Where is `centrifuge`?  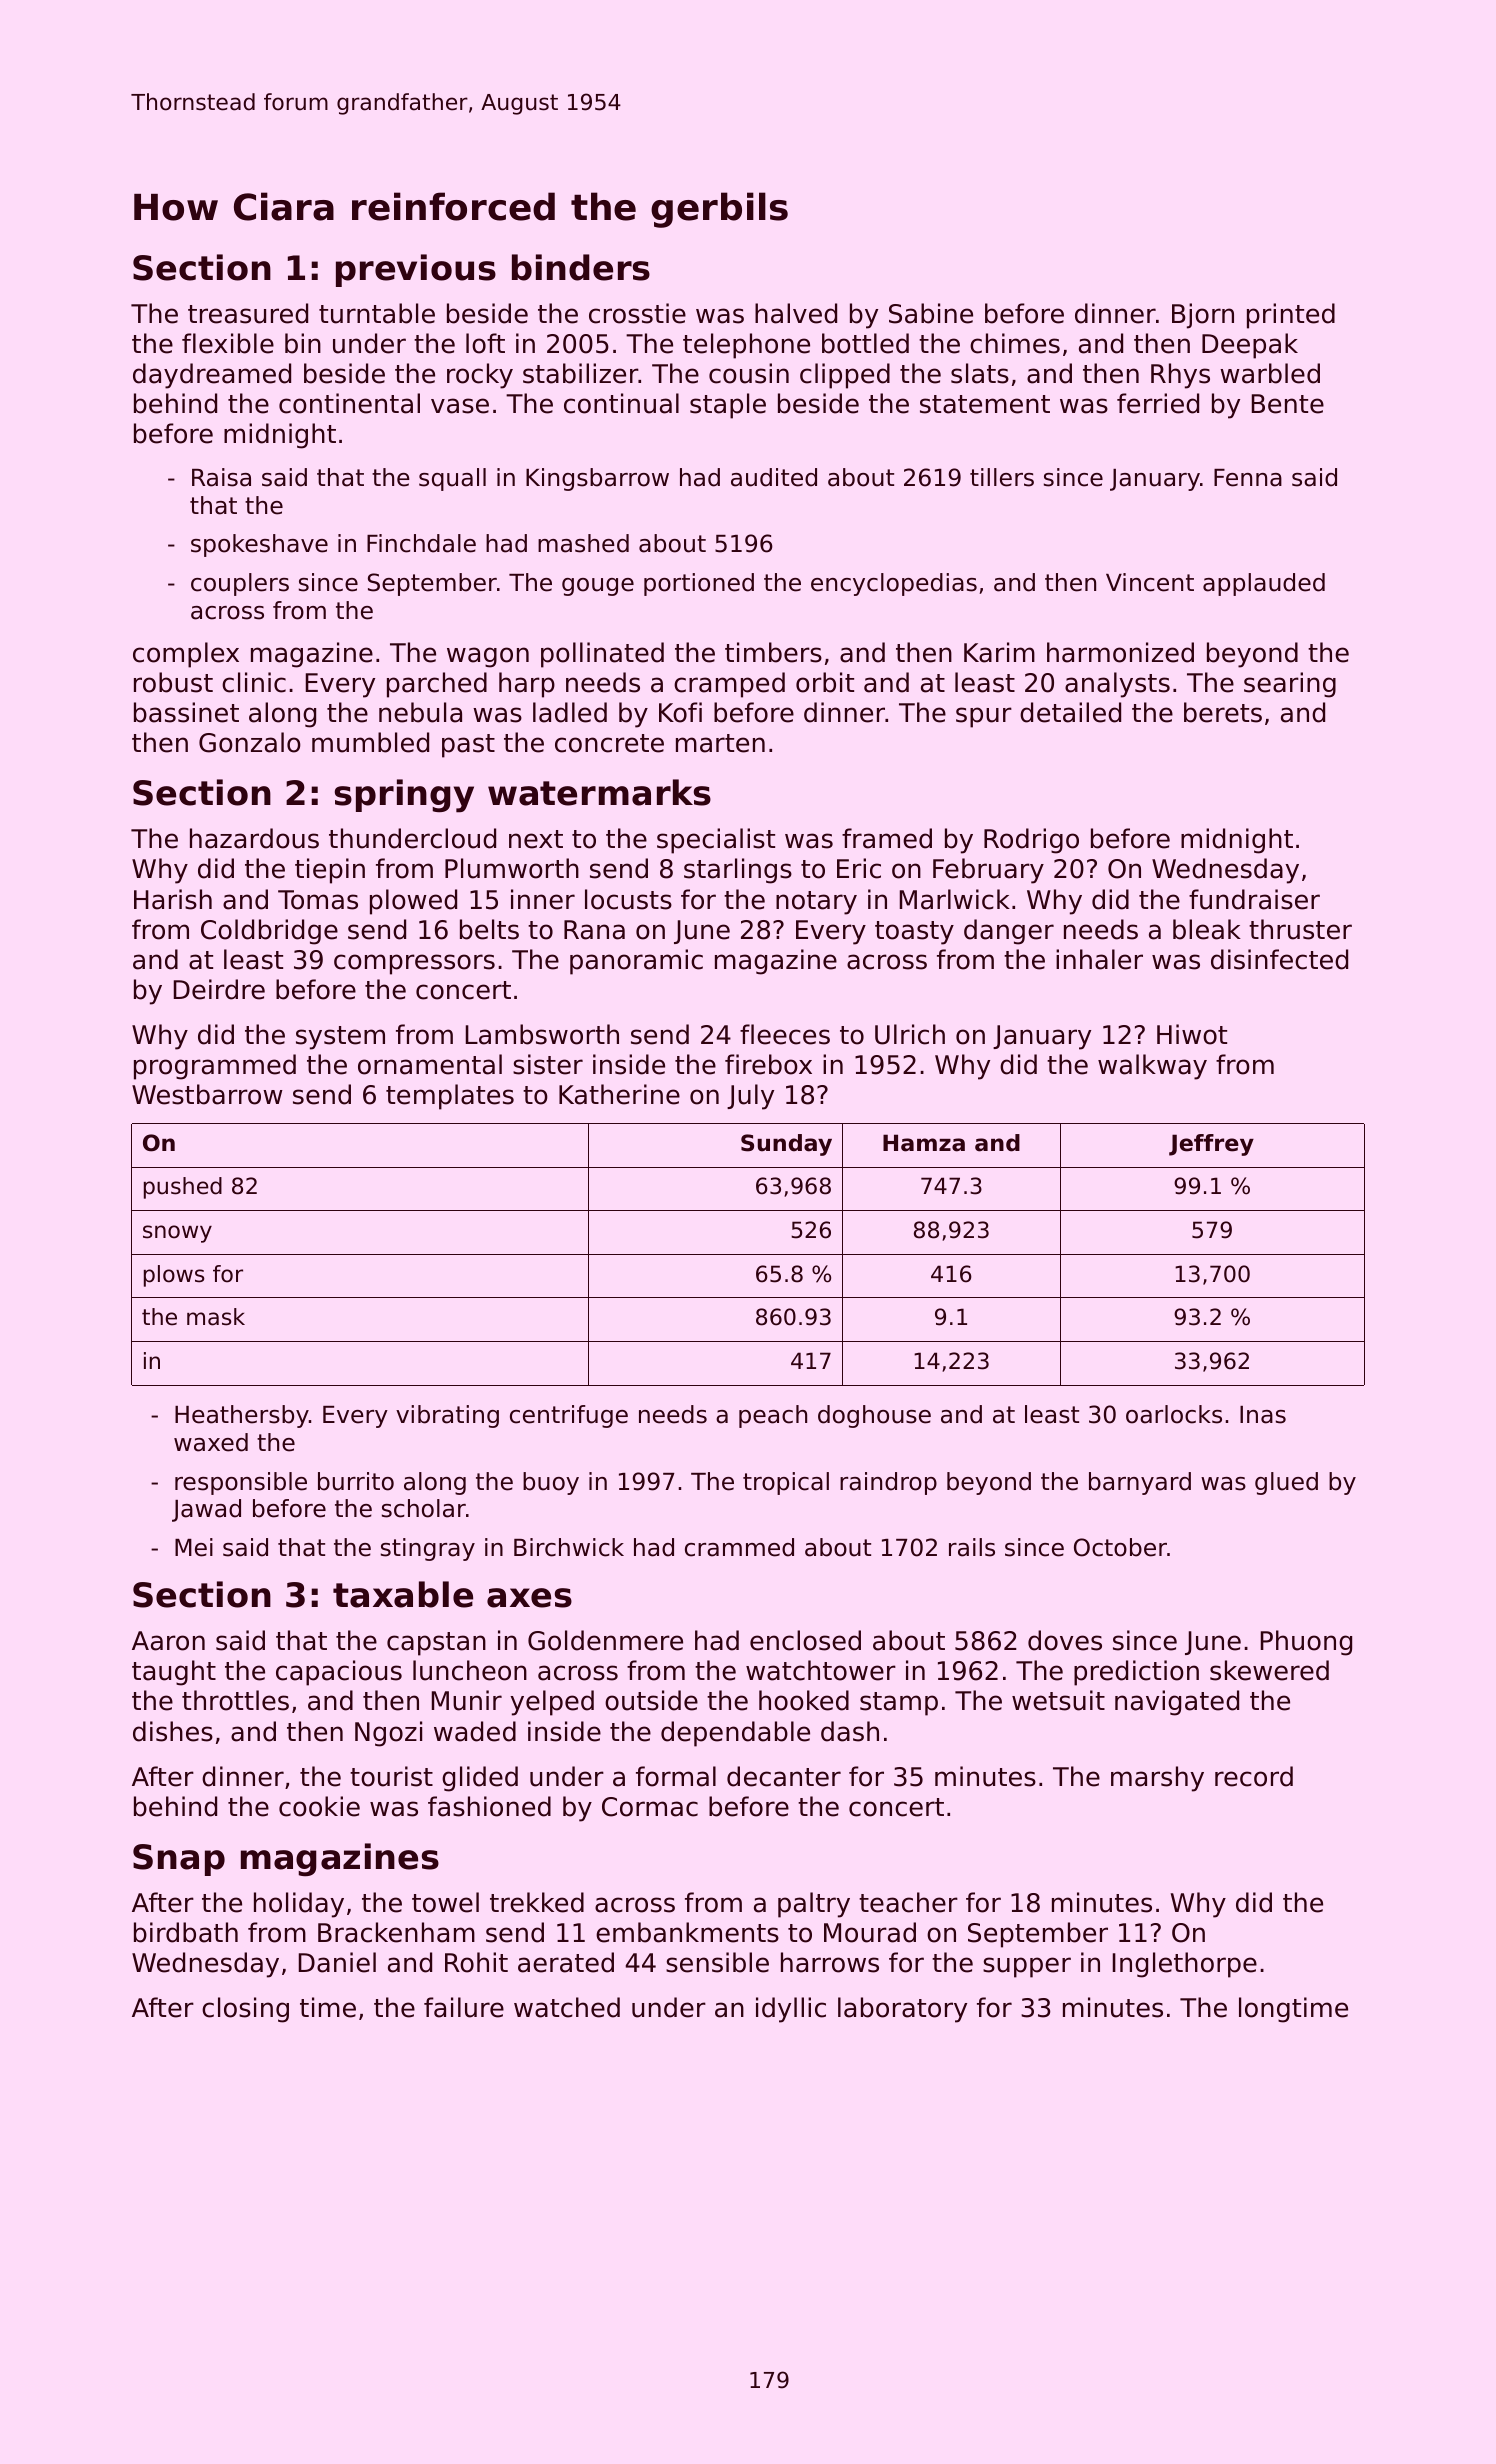 centrifuge is located at coordinates (569, 1416).
